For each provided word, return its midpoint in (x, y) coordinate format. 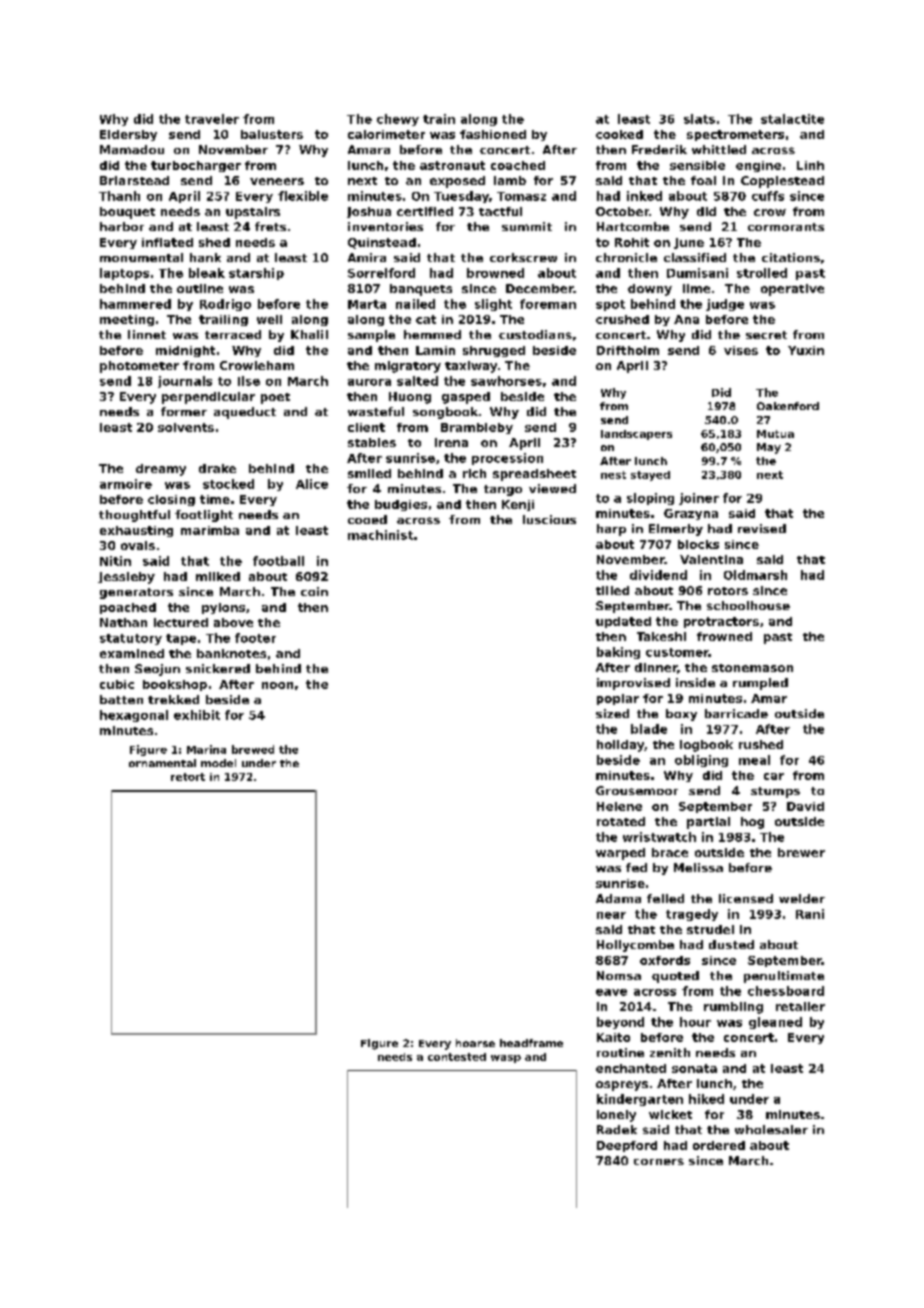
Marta (367, 304)
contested (457, 1057)
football (278, 561)
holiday (620, 746)
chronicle (626, 257)
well (269, 319)
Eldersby (128, 135)
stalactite (792, 119)
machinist (380, 535)
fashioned (493, 134)
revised (762, 528)
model (218, 763)
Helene (619, 806)
